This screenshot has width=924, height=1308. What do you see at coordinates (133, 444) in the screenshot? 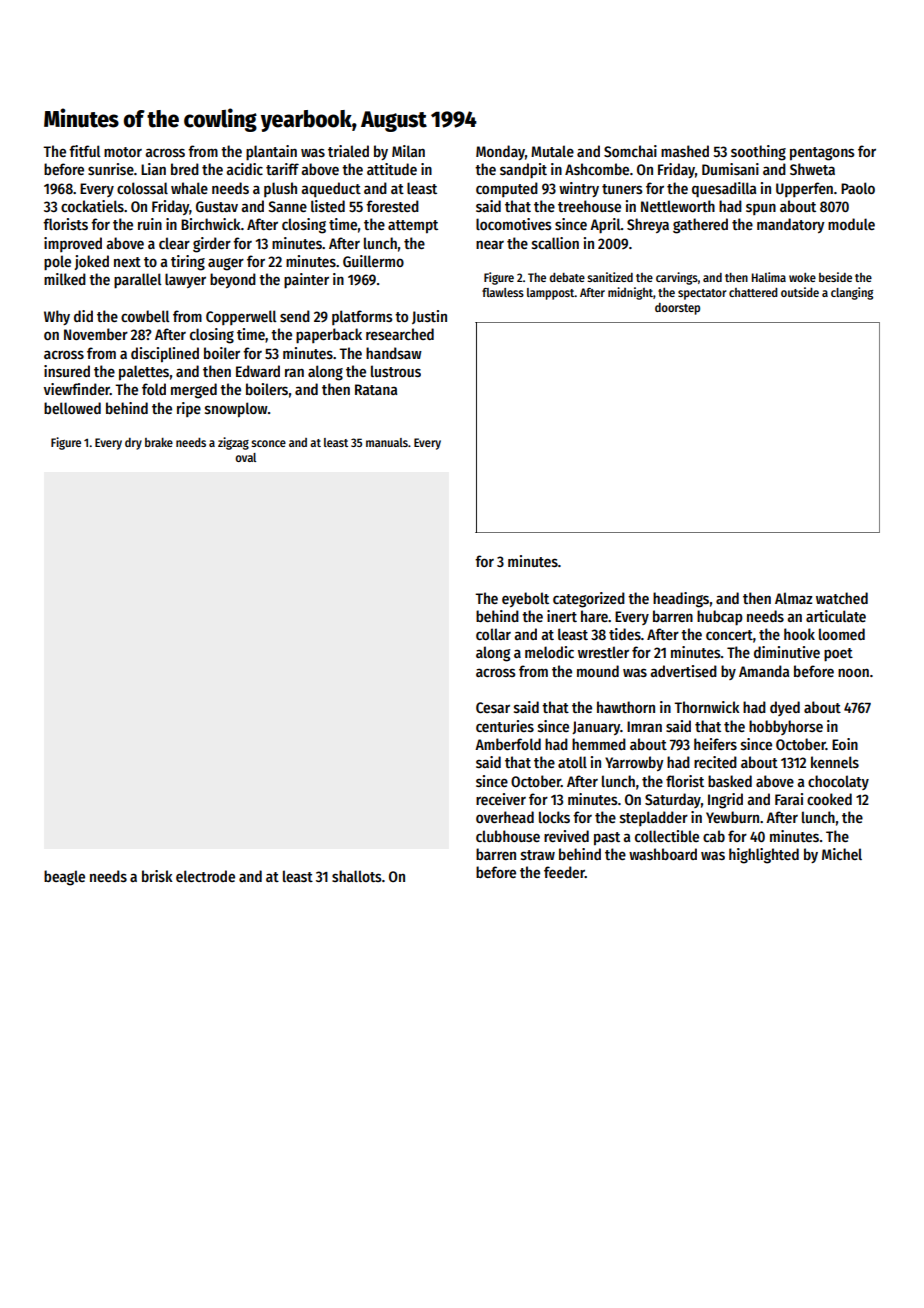
I see `dry` at bounding box center [133, 444].
